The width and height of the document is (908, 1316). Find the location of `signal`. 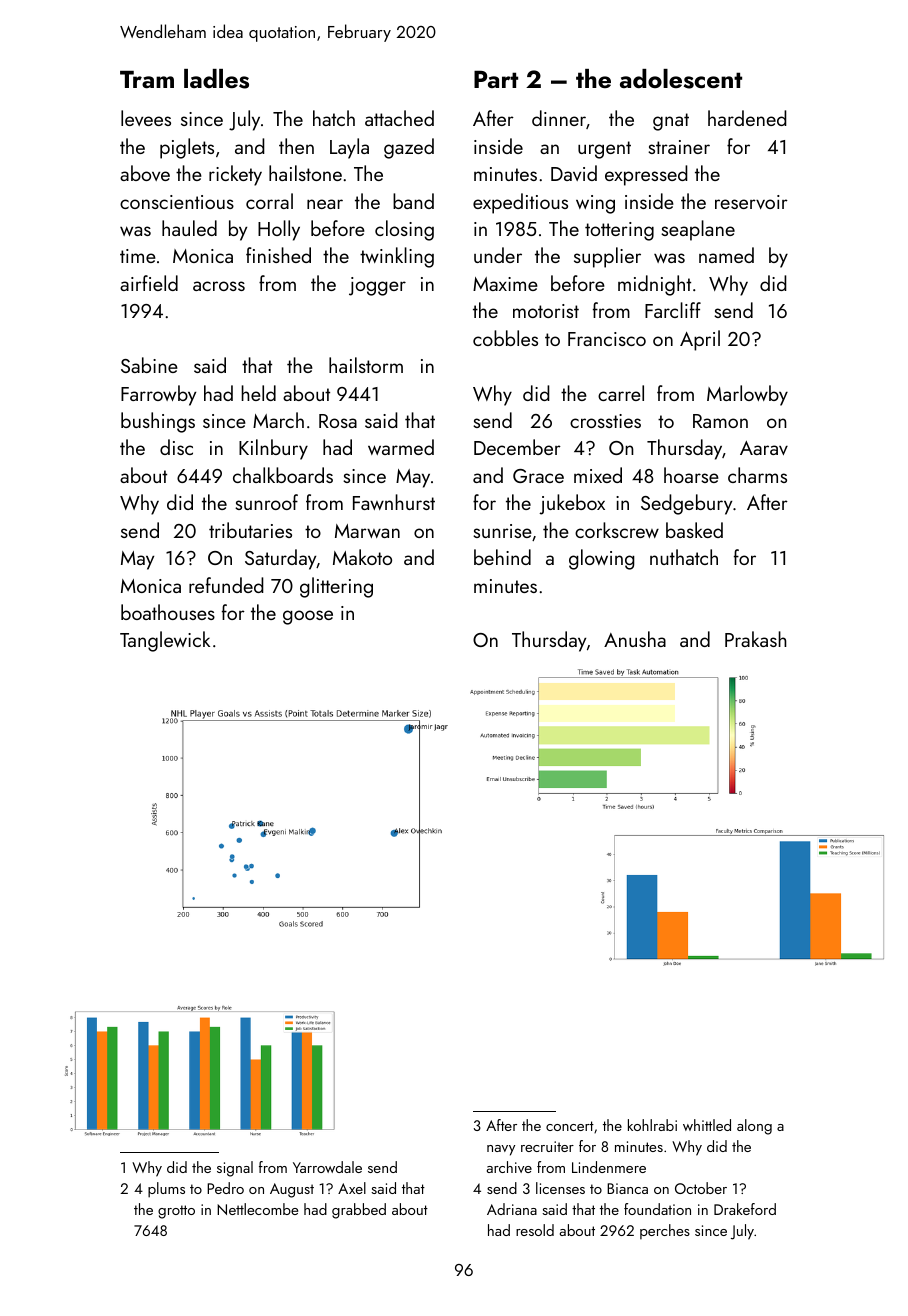

signal is located at coordinates (235, 1169).
